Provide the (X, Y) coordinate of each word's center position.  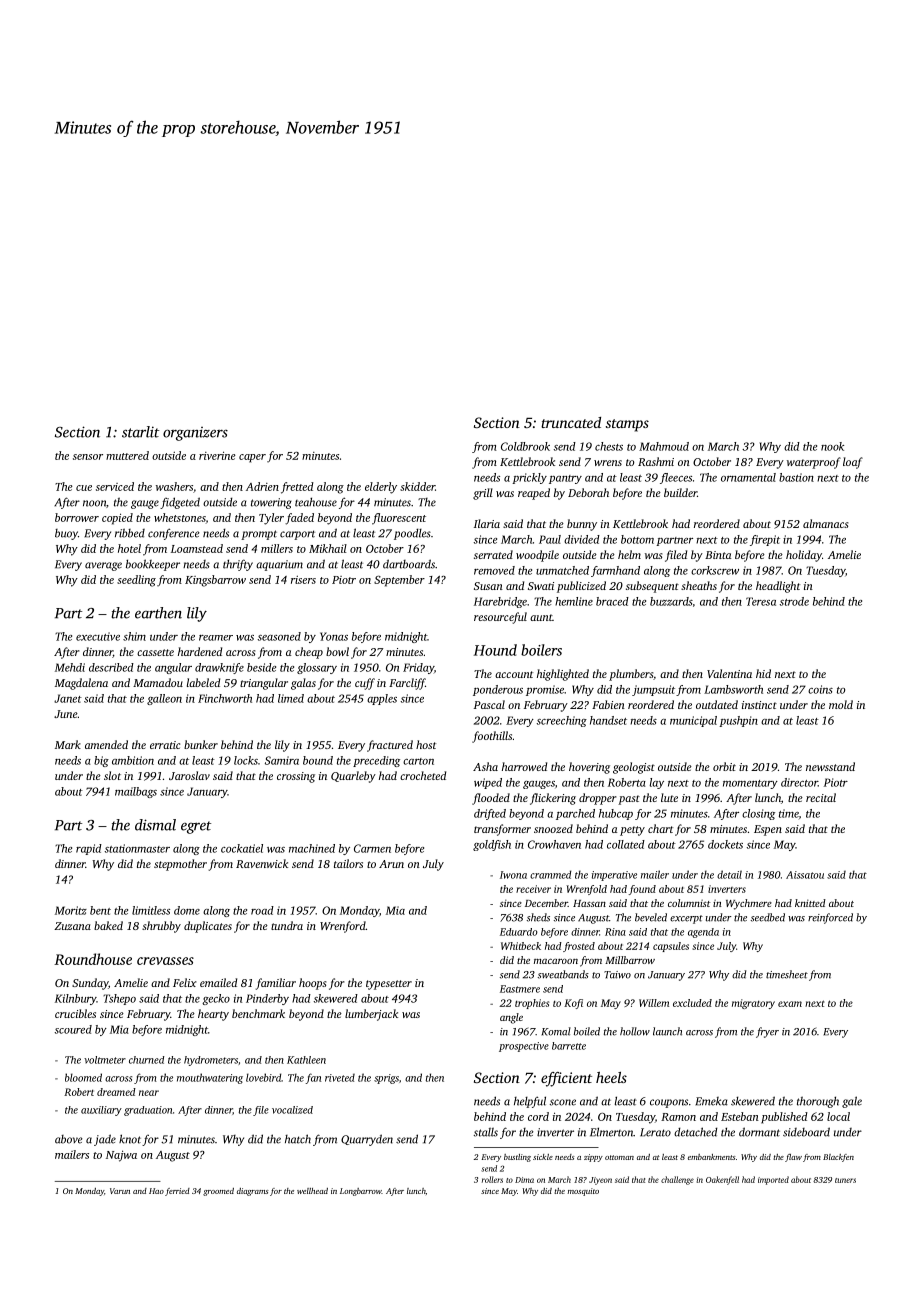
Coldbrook (525, 446)
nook (832, 446)
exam (790, 1004)
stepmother (180, 865)
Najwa (121, 1156)
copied (117, 519)
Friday (418, 668)
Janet (68, 698)
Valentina (729, 673)
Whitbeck (521, 946)
